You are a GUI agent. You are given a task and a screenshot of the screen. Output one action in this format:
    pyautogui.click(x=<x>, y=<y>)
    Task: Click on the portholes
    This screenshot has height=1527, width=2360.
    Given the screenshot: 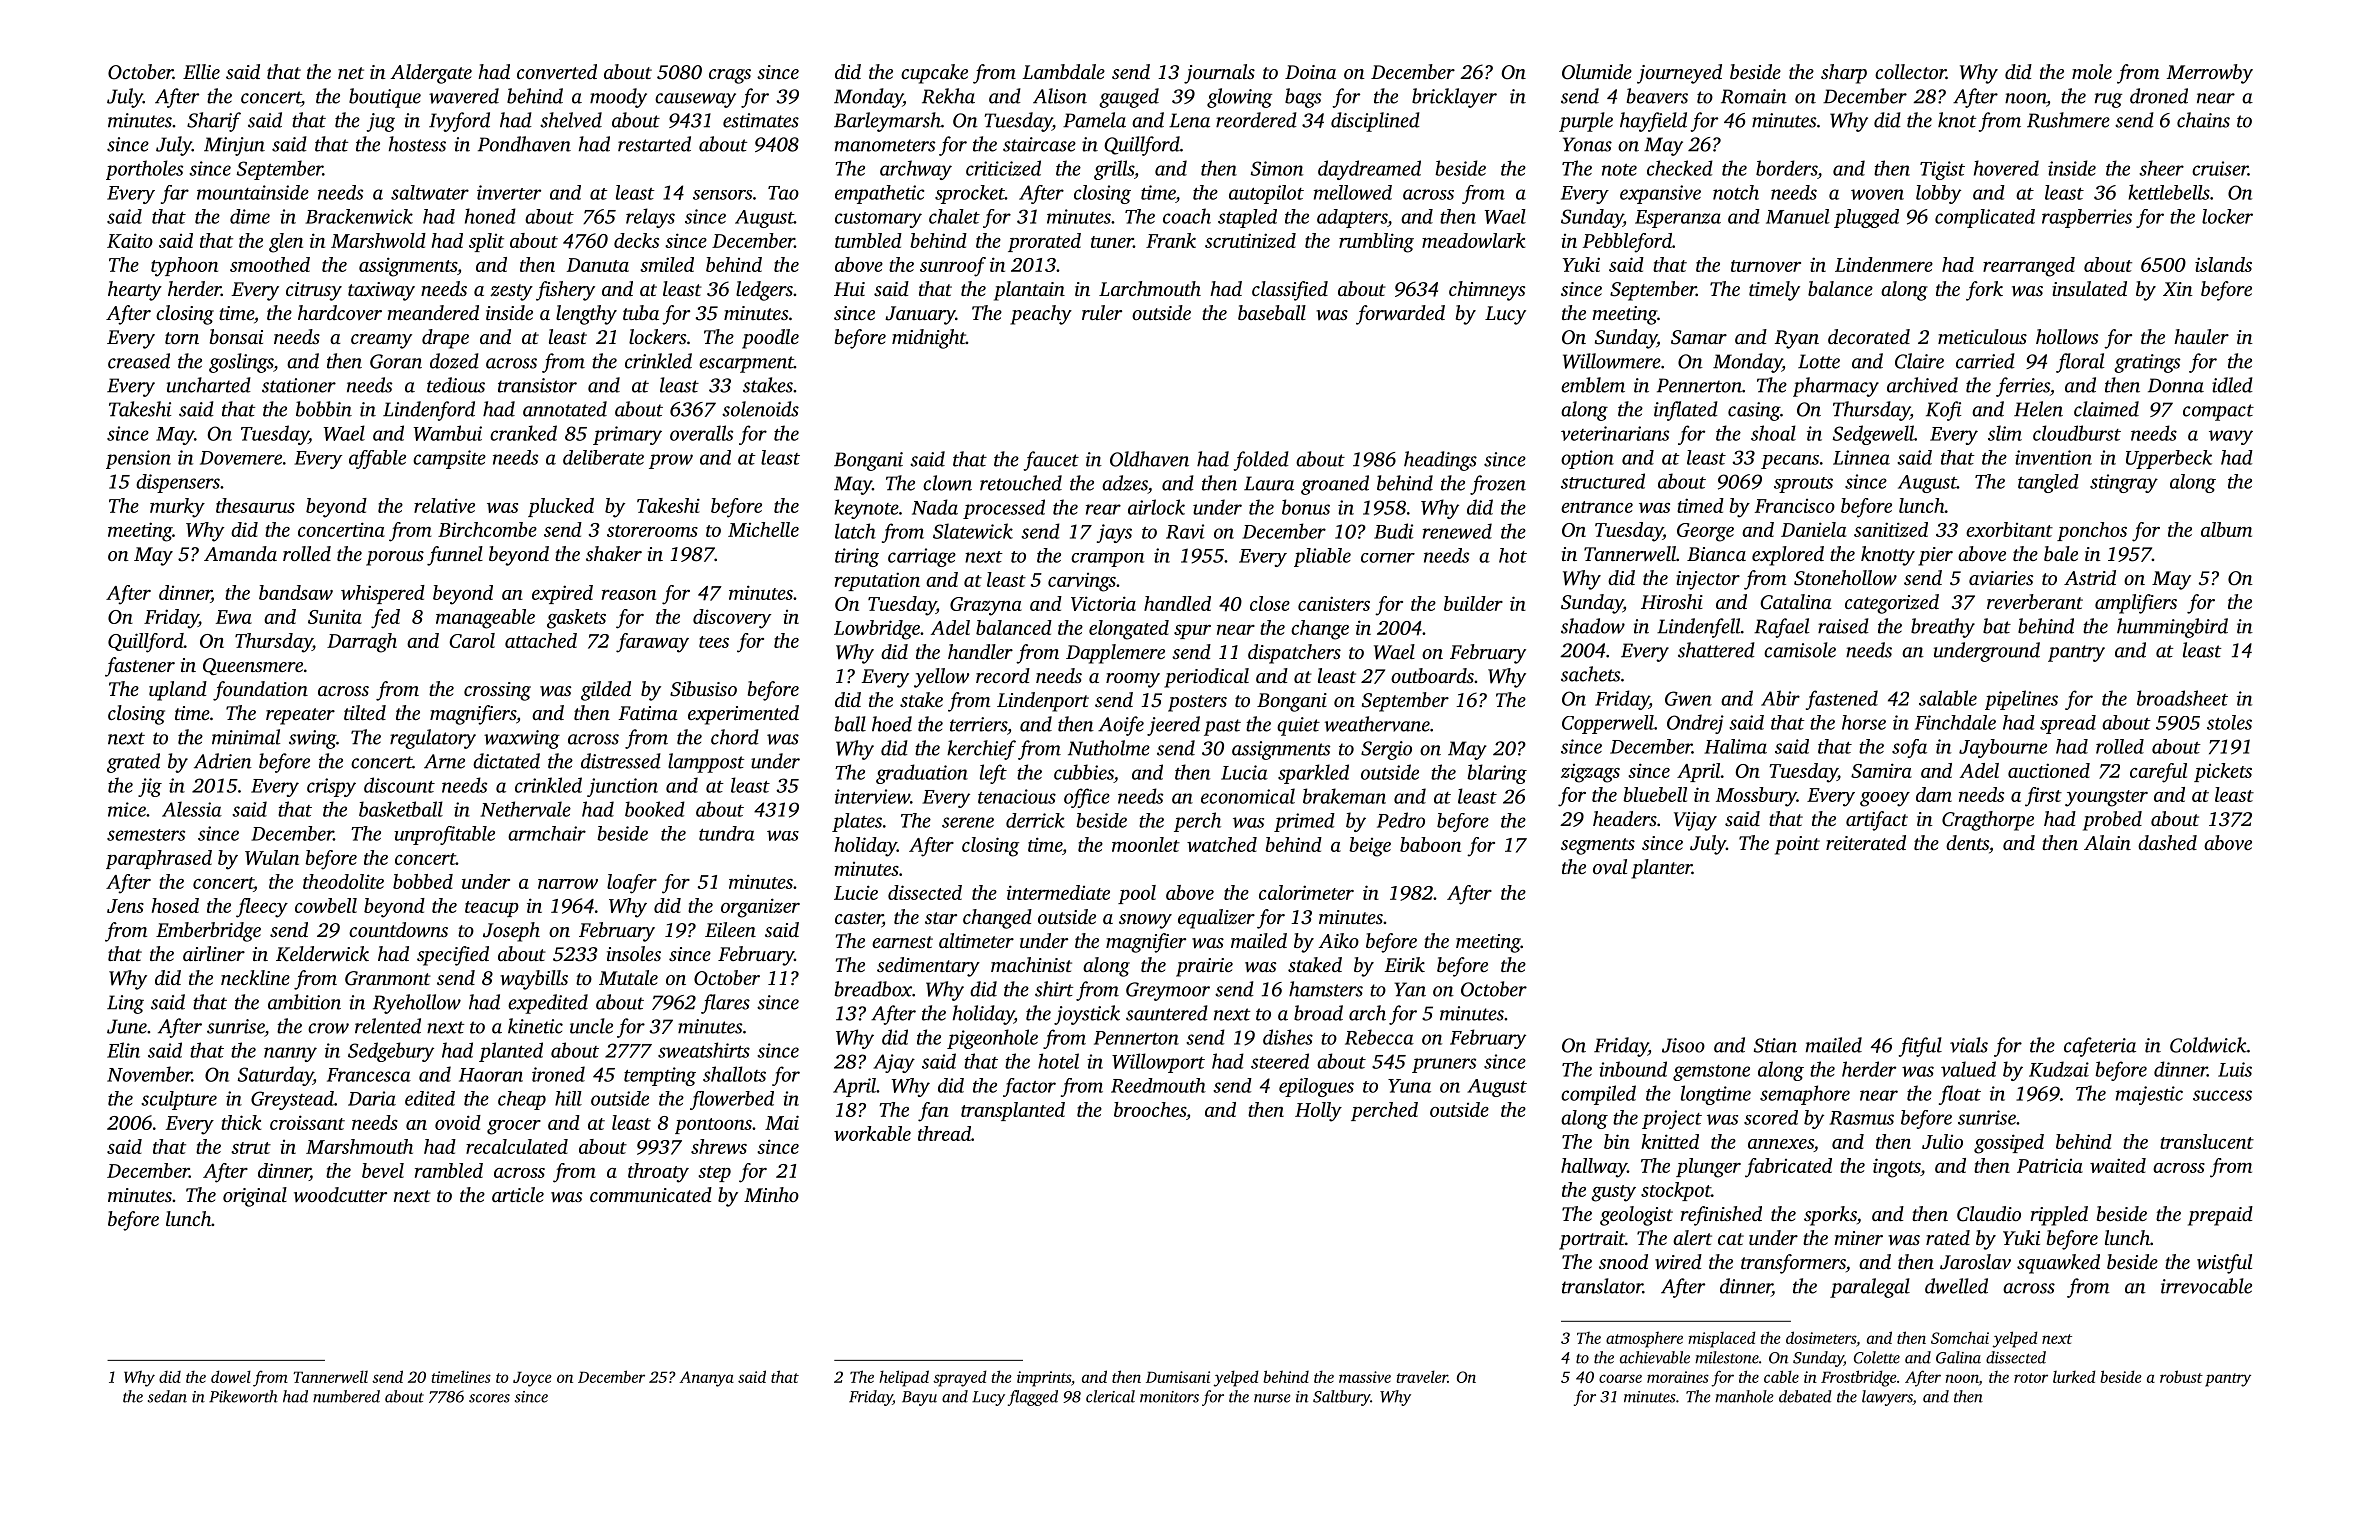 What is the action you would take?
    pyautogui.click(x=144, y=170)
